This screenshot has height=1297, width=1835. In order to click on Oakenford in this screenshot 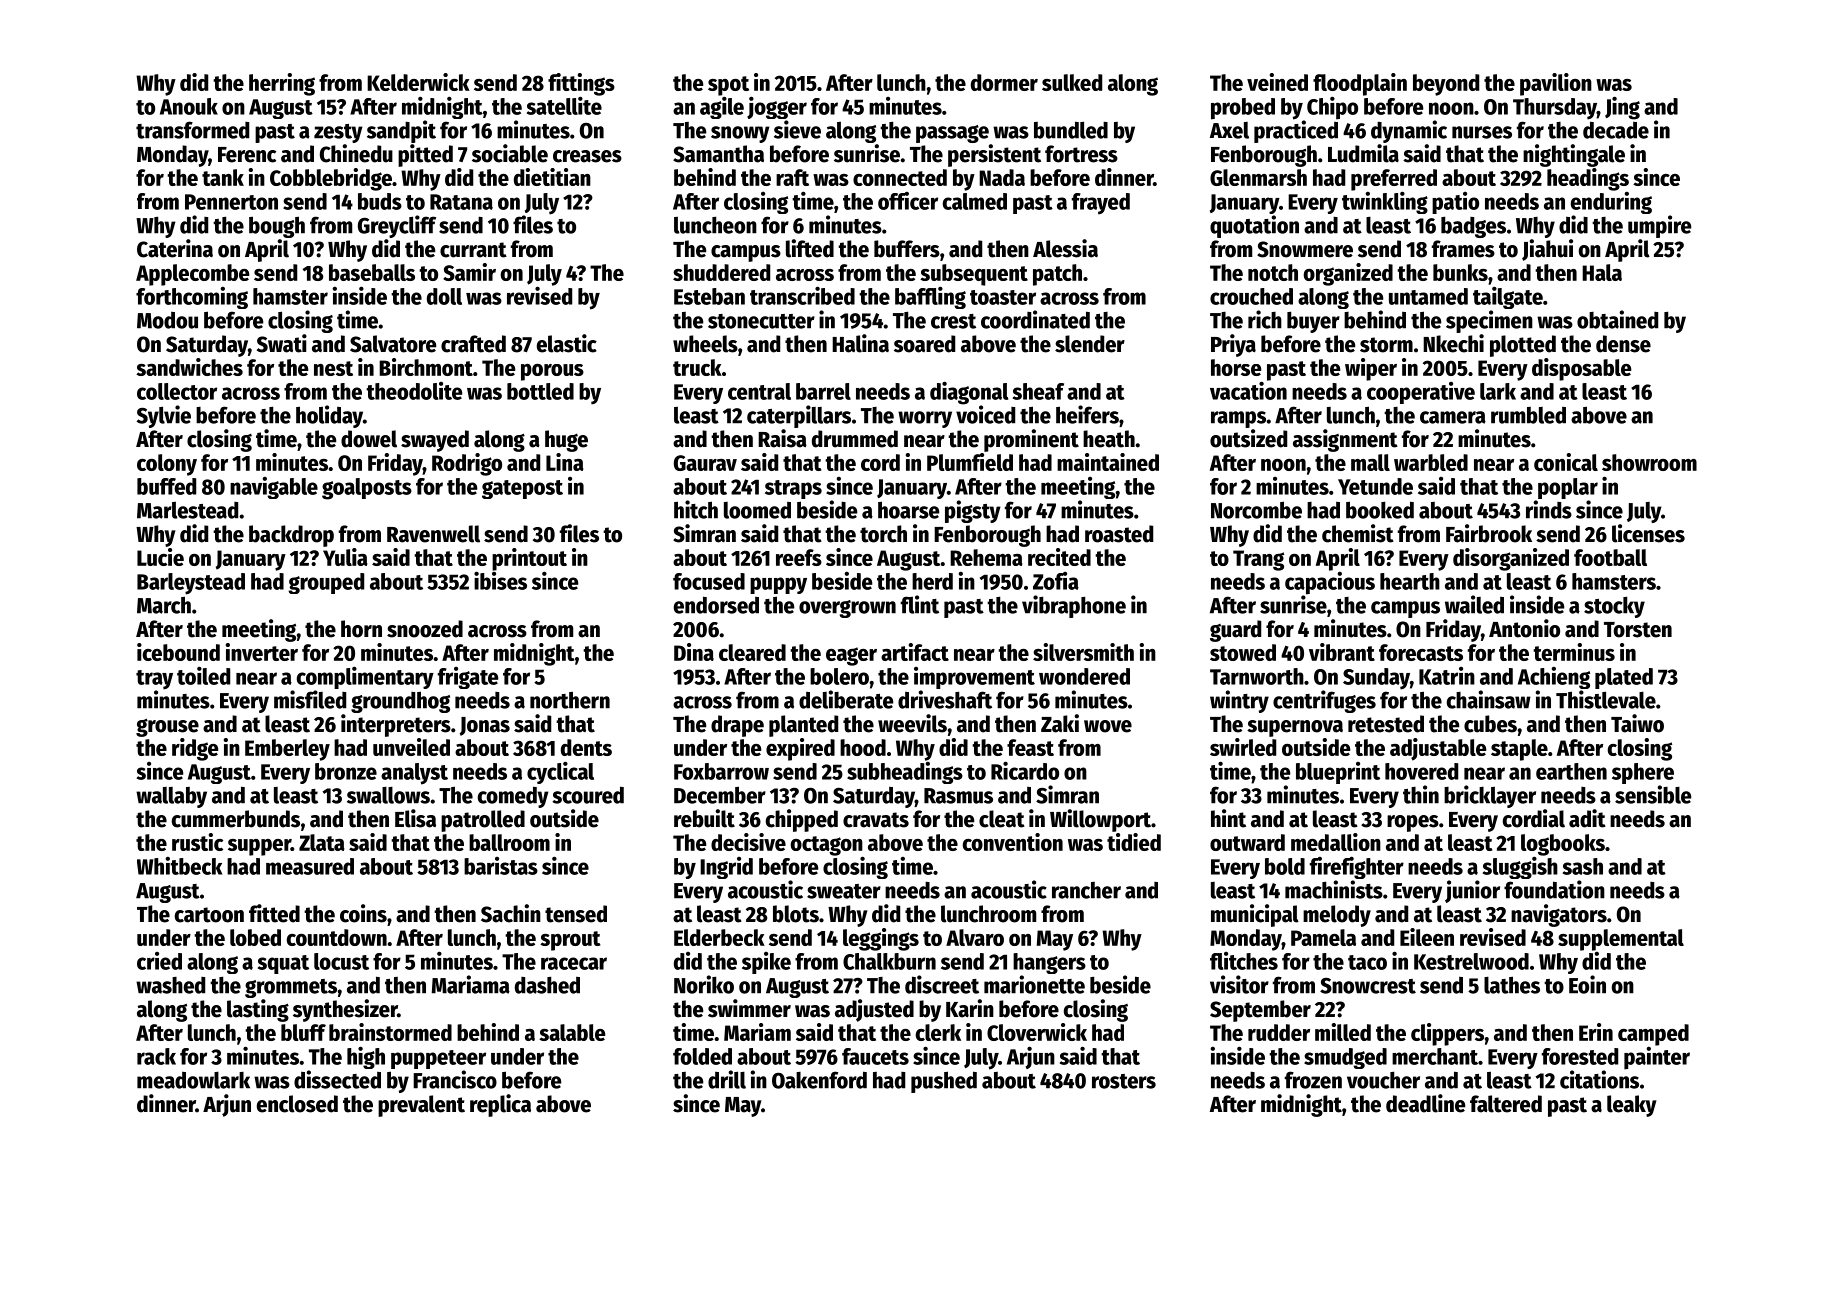, I will do `click(819, 1080)`.
